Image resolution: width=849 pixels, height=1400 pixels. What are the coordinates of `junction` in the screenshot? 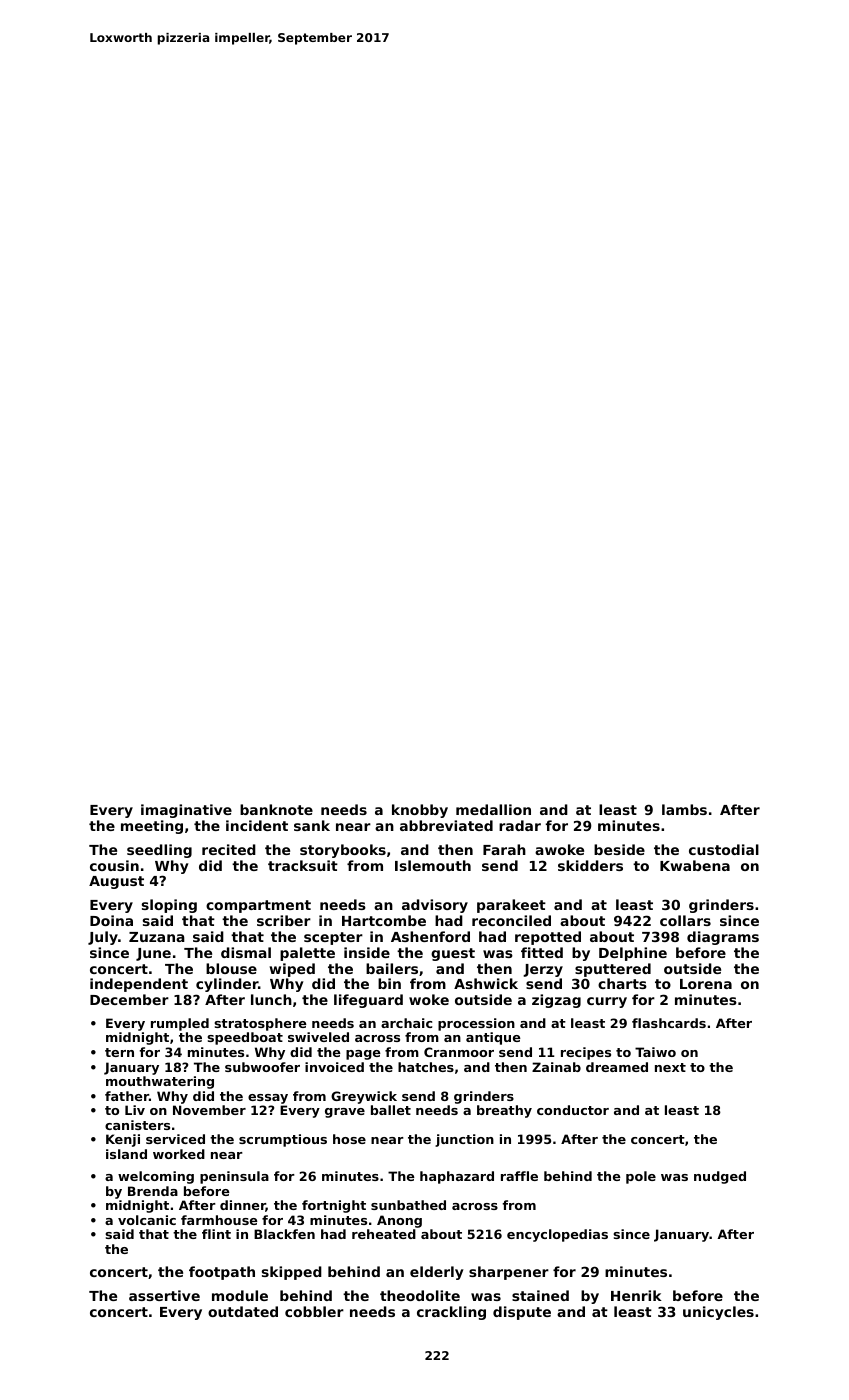 It's located at (464, 1140).
